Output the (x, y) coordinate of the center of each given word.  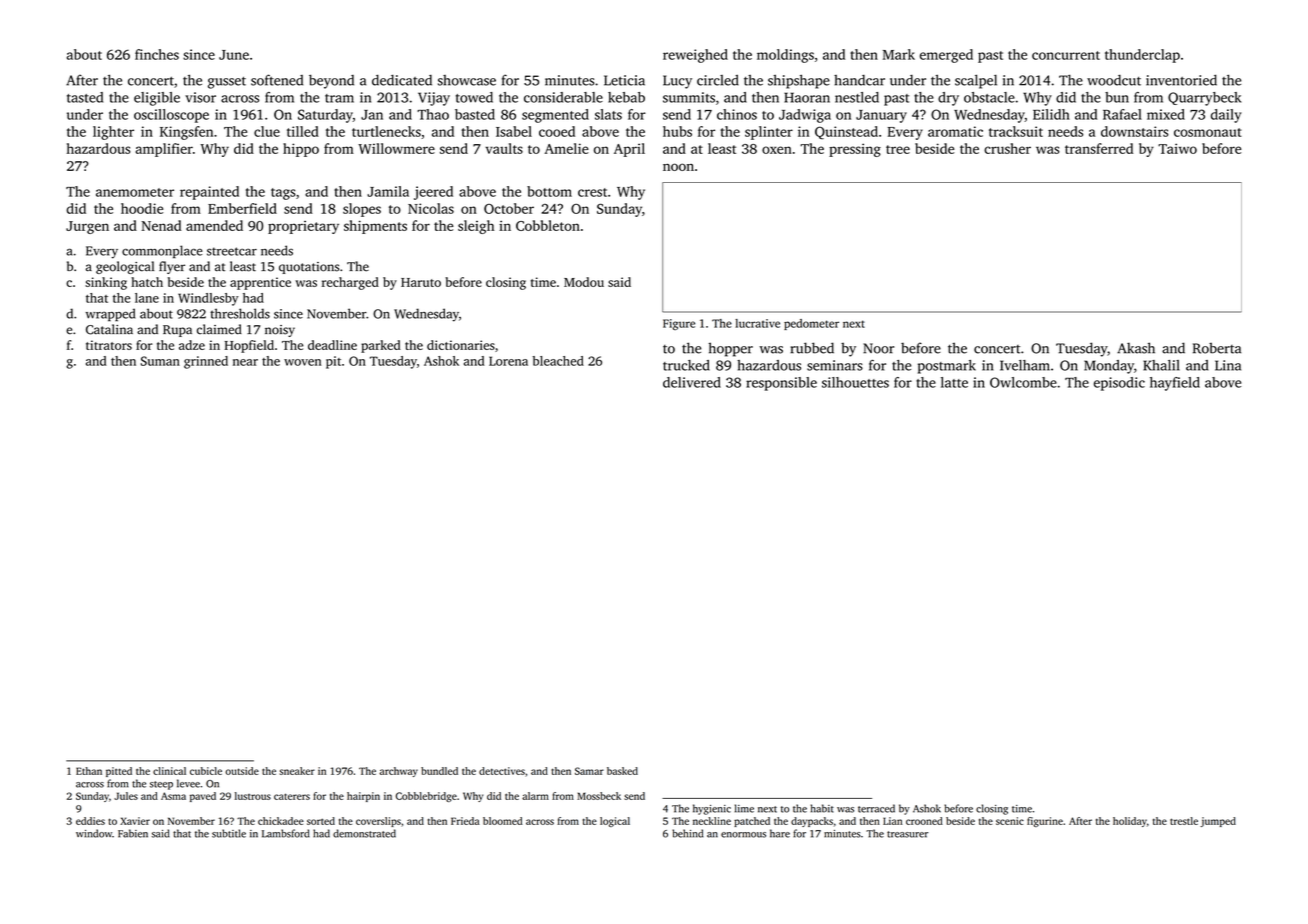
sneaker (297, 771)
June (234, 55)
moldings (785, 56)
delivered (692, 382)
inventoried (1181, 80)
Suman (160, 361)
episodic (1119, 384)
